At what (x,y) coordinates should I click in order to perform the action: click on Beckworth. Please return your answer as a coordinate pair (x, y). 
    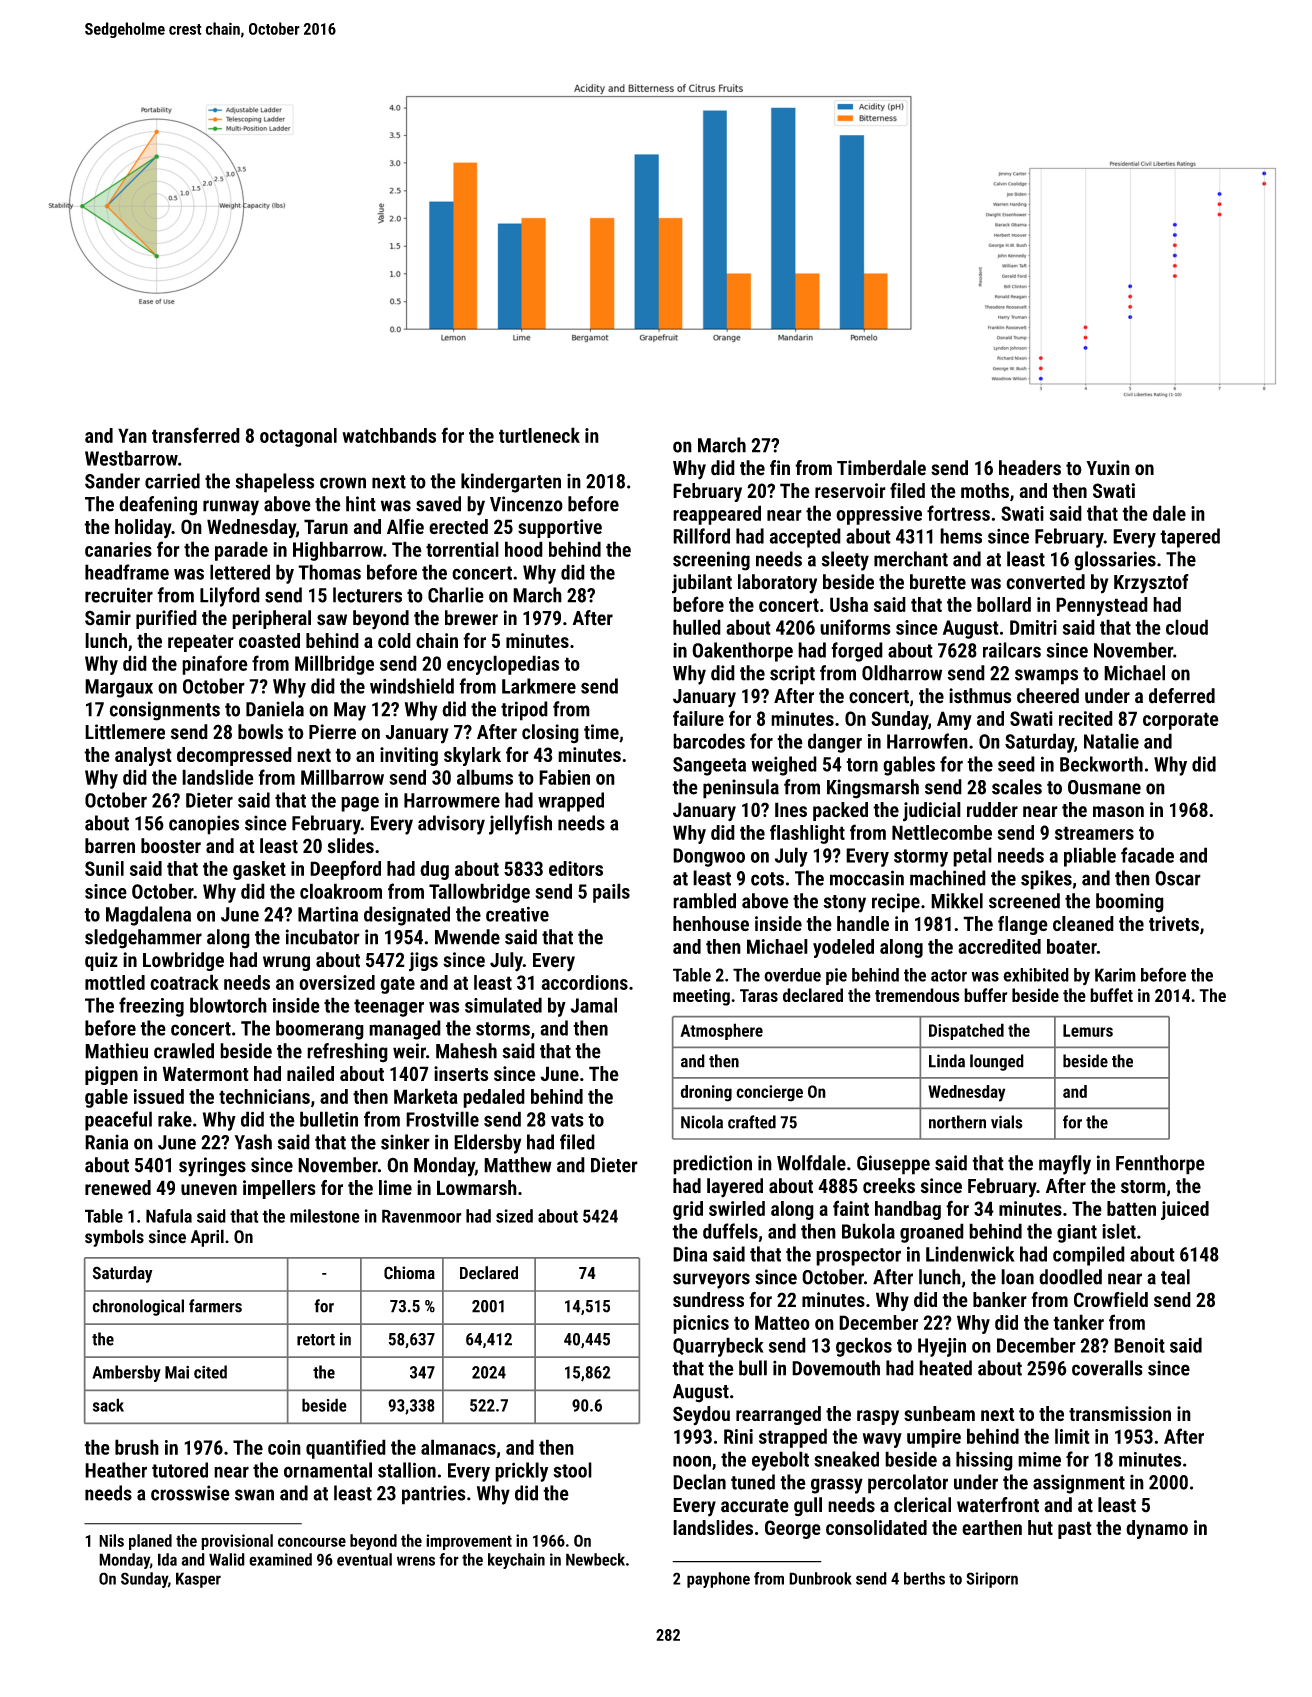
    Looking at the image, I should click on (1101, 764).
